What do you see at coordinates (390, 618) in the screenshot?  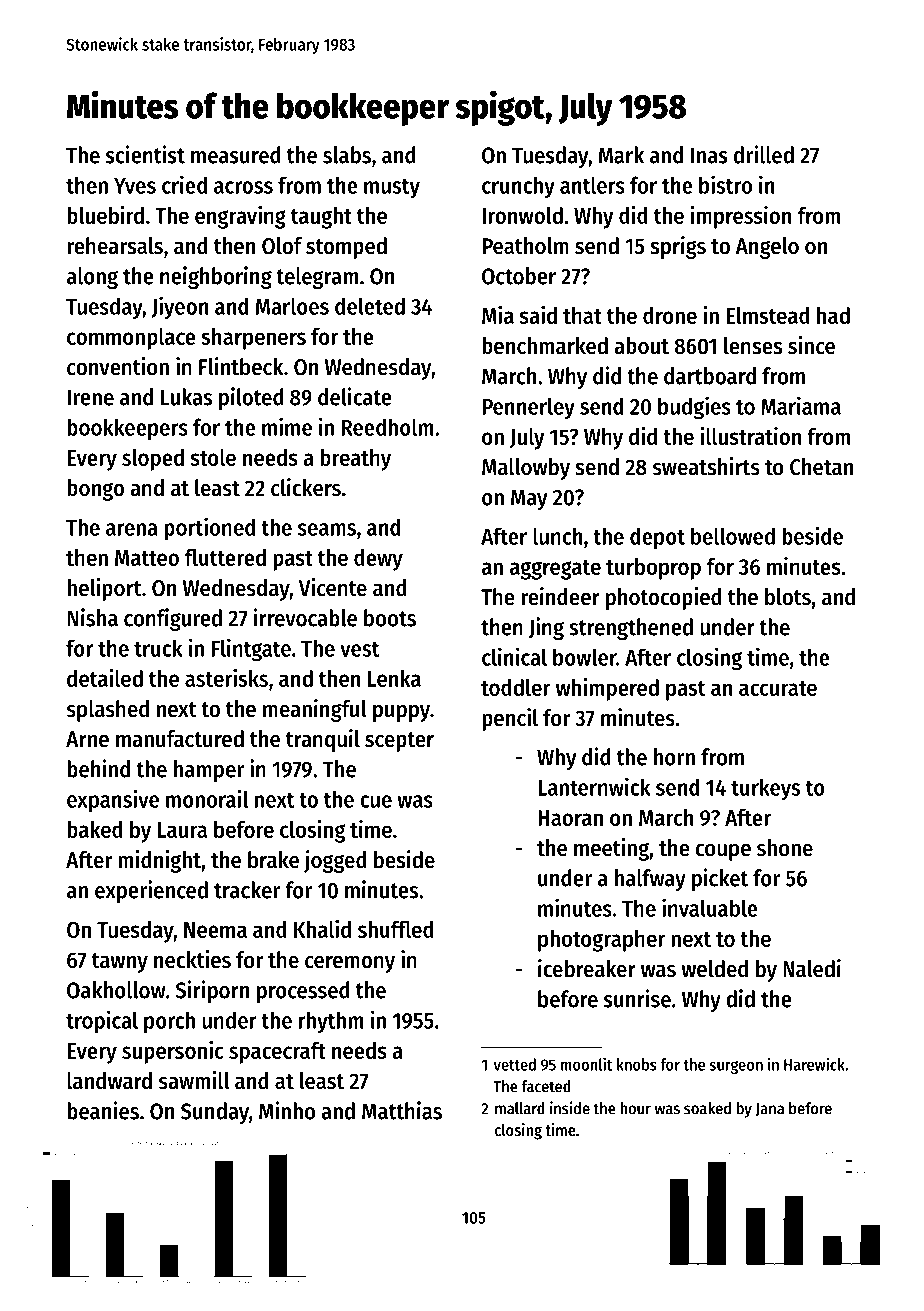 I see `boots` at bounding box center [390, 618].
